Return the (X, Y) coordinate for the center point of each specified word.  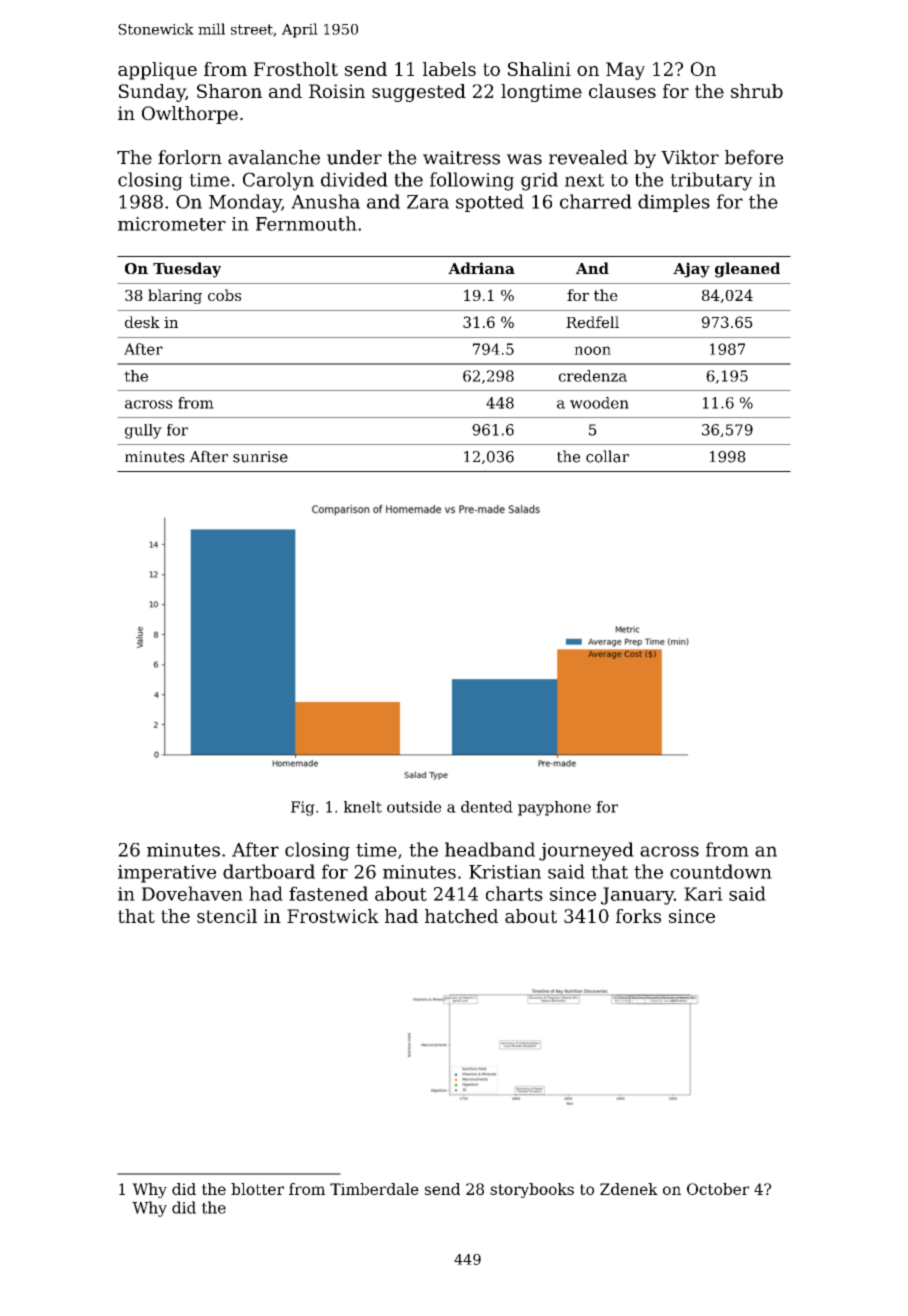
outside (414, 807)
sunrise (260, 457)
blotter (257, 1189)
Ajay (691, 270)
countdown (721, 871)
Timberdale (374, 1189)
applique (157, 71)
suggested (419, 93)
